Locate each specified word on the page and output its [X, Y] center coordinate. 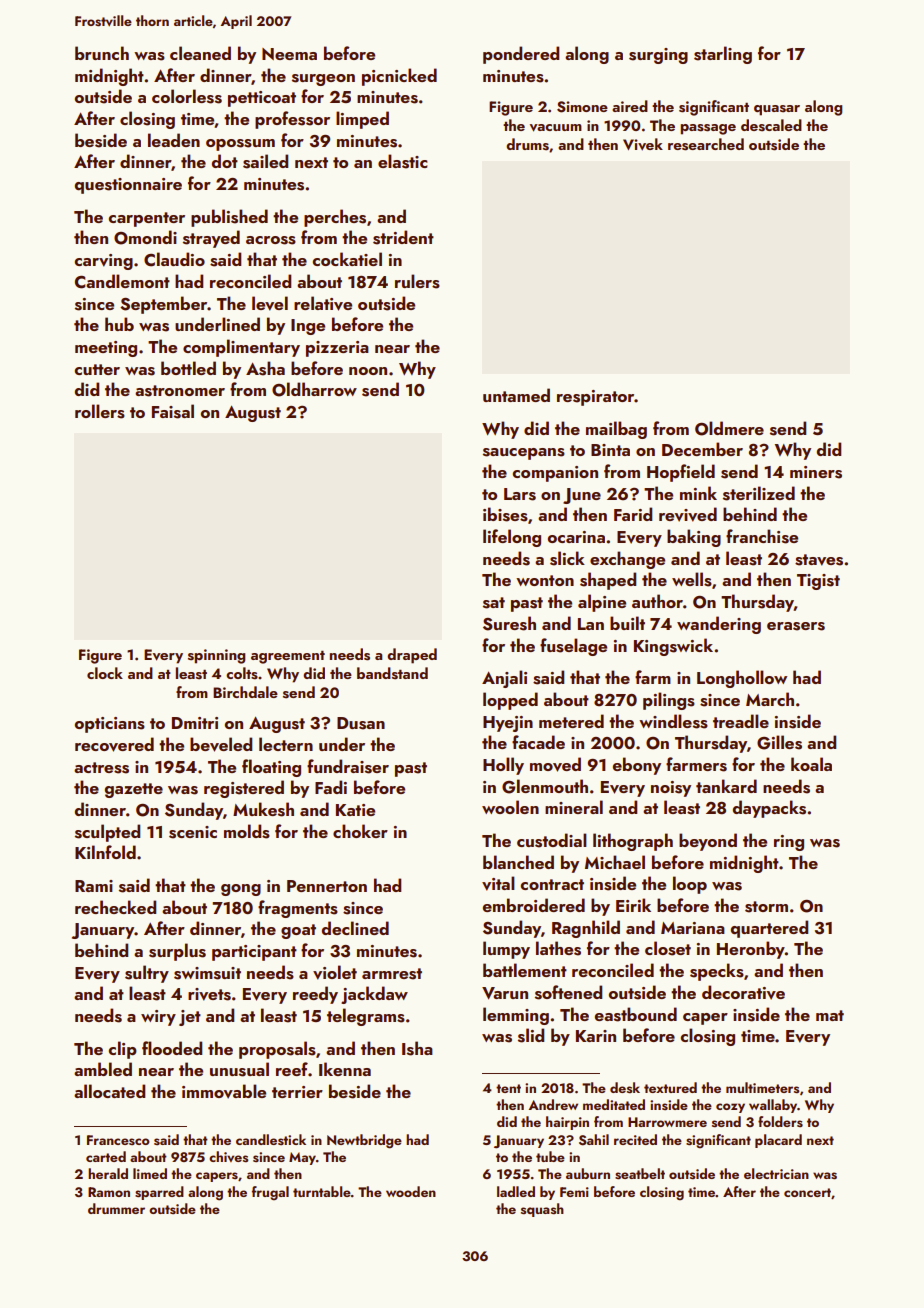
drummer [116, 1208]
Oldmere [729, 428]
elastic [403, 161]
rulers [417, 281]
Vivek [643, 144]
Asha [265, 368]
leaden [174, 140]
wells [692, 579]
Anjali [504, 679]
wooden [411, 1191]
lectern [286, 744]
